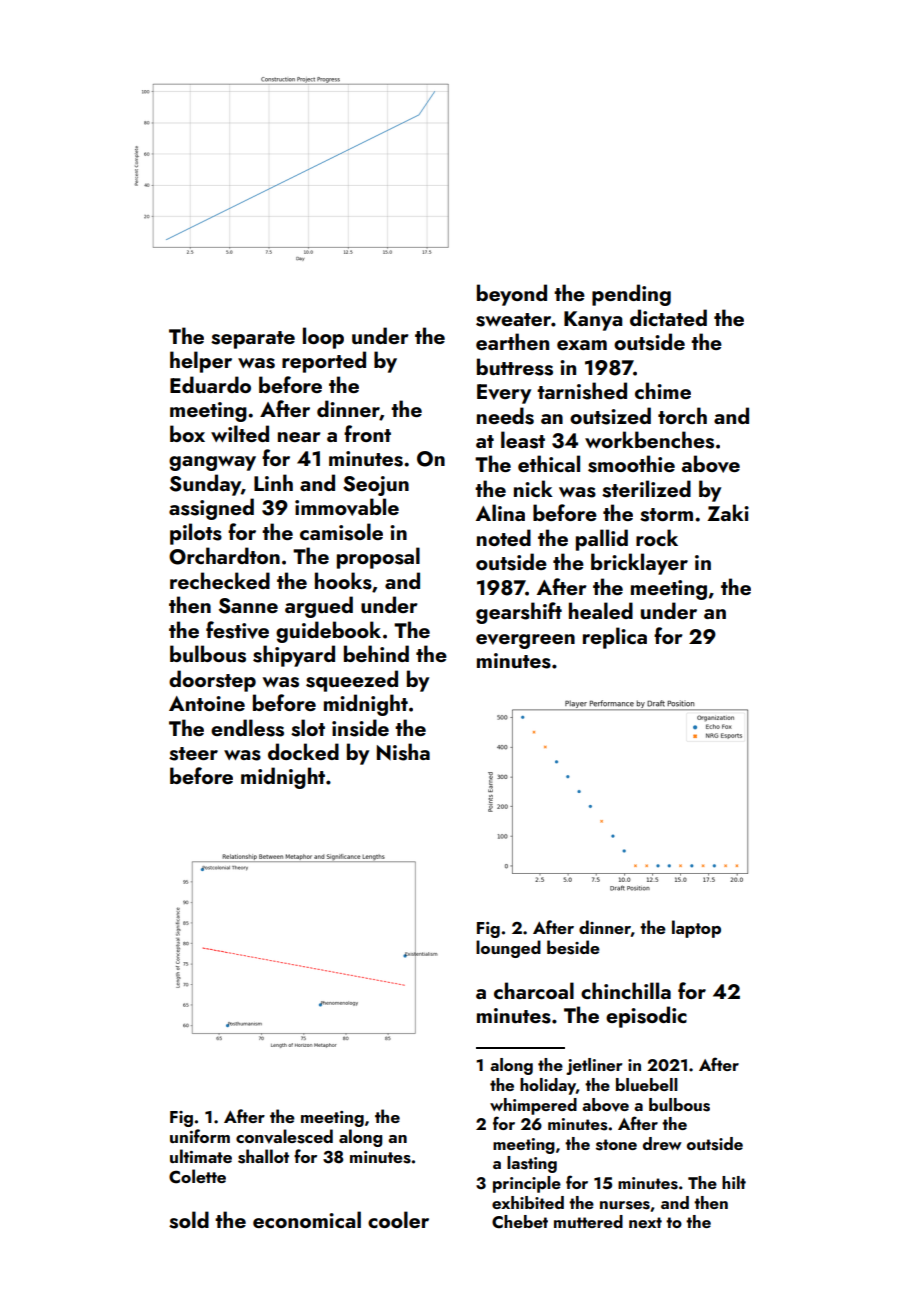 The width and height of the screenshot is (924, 1311). What do you see at coordinates (631, 295) in the screenshot?
I see `pending` at bounding box center [631, 295].
